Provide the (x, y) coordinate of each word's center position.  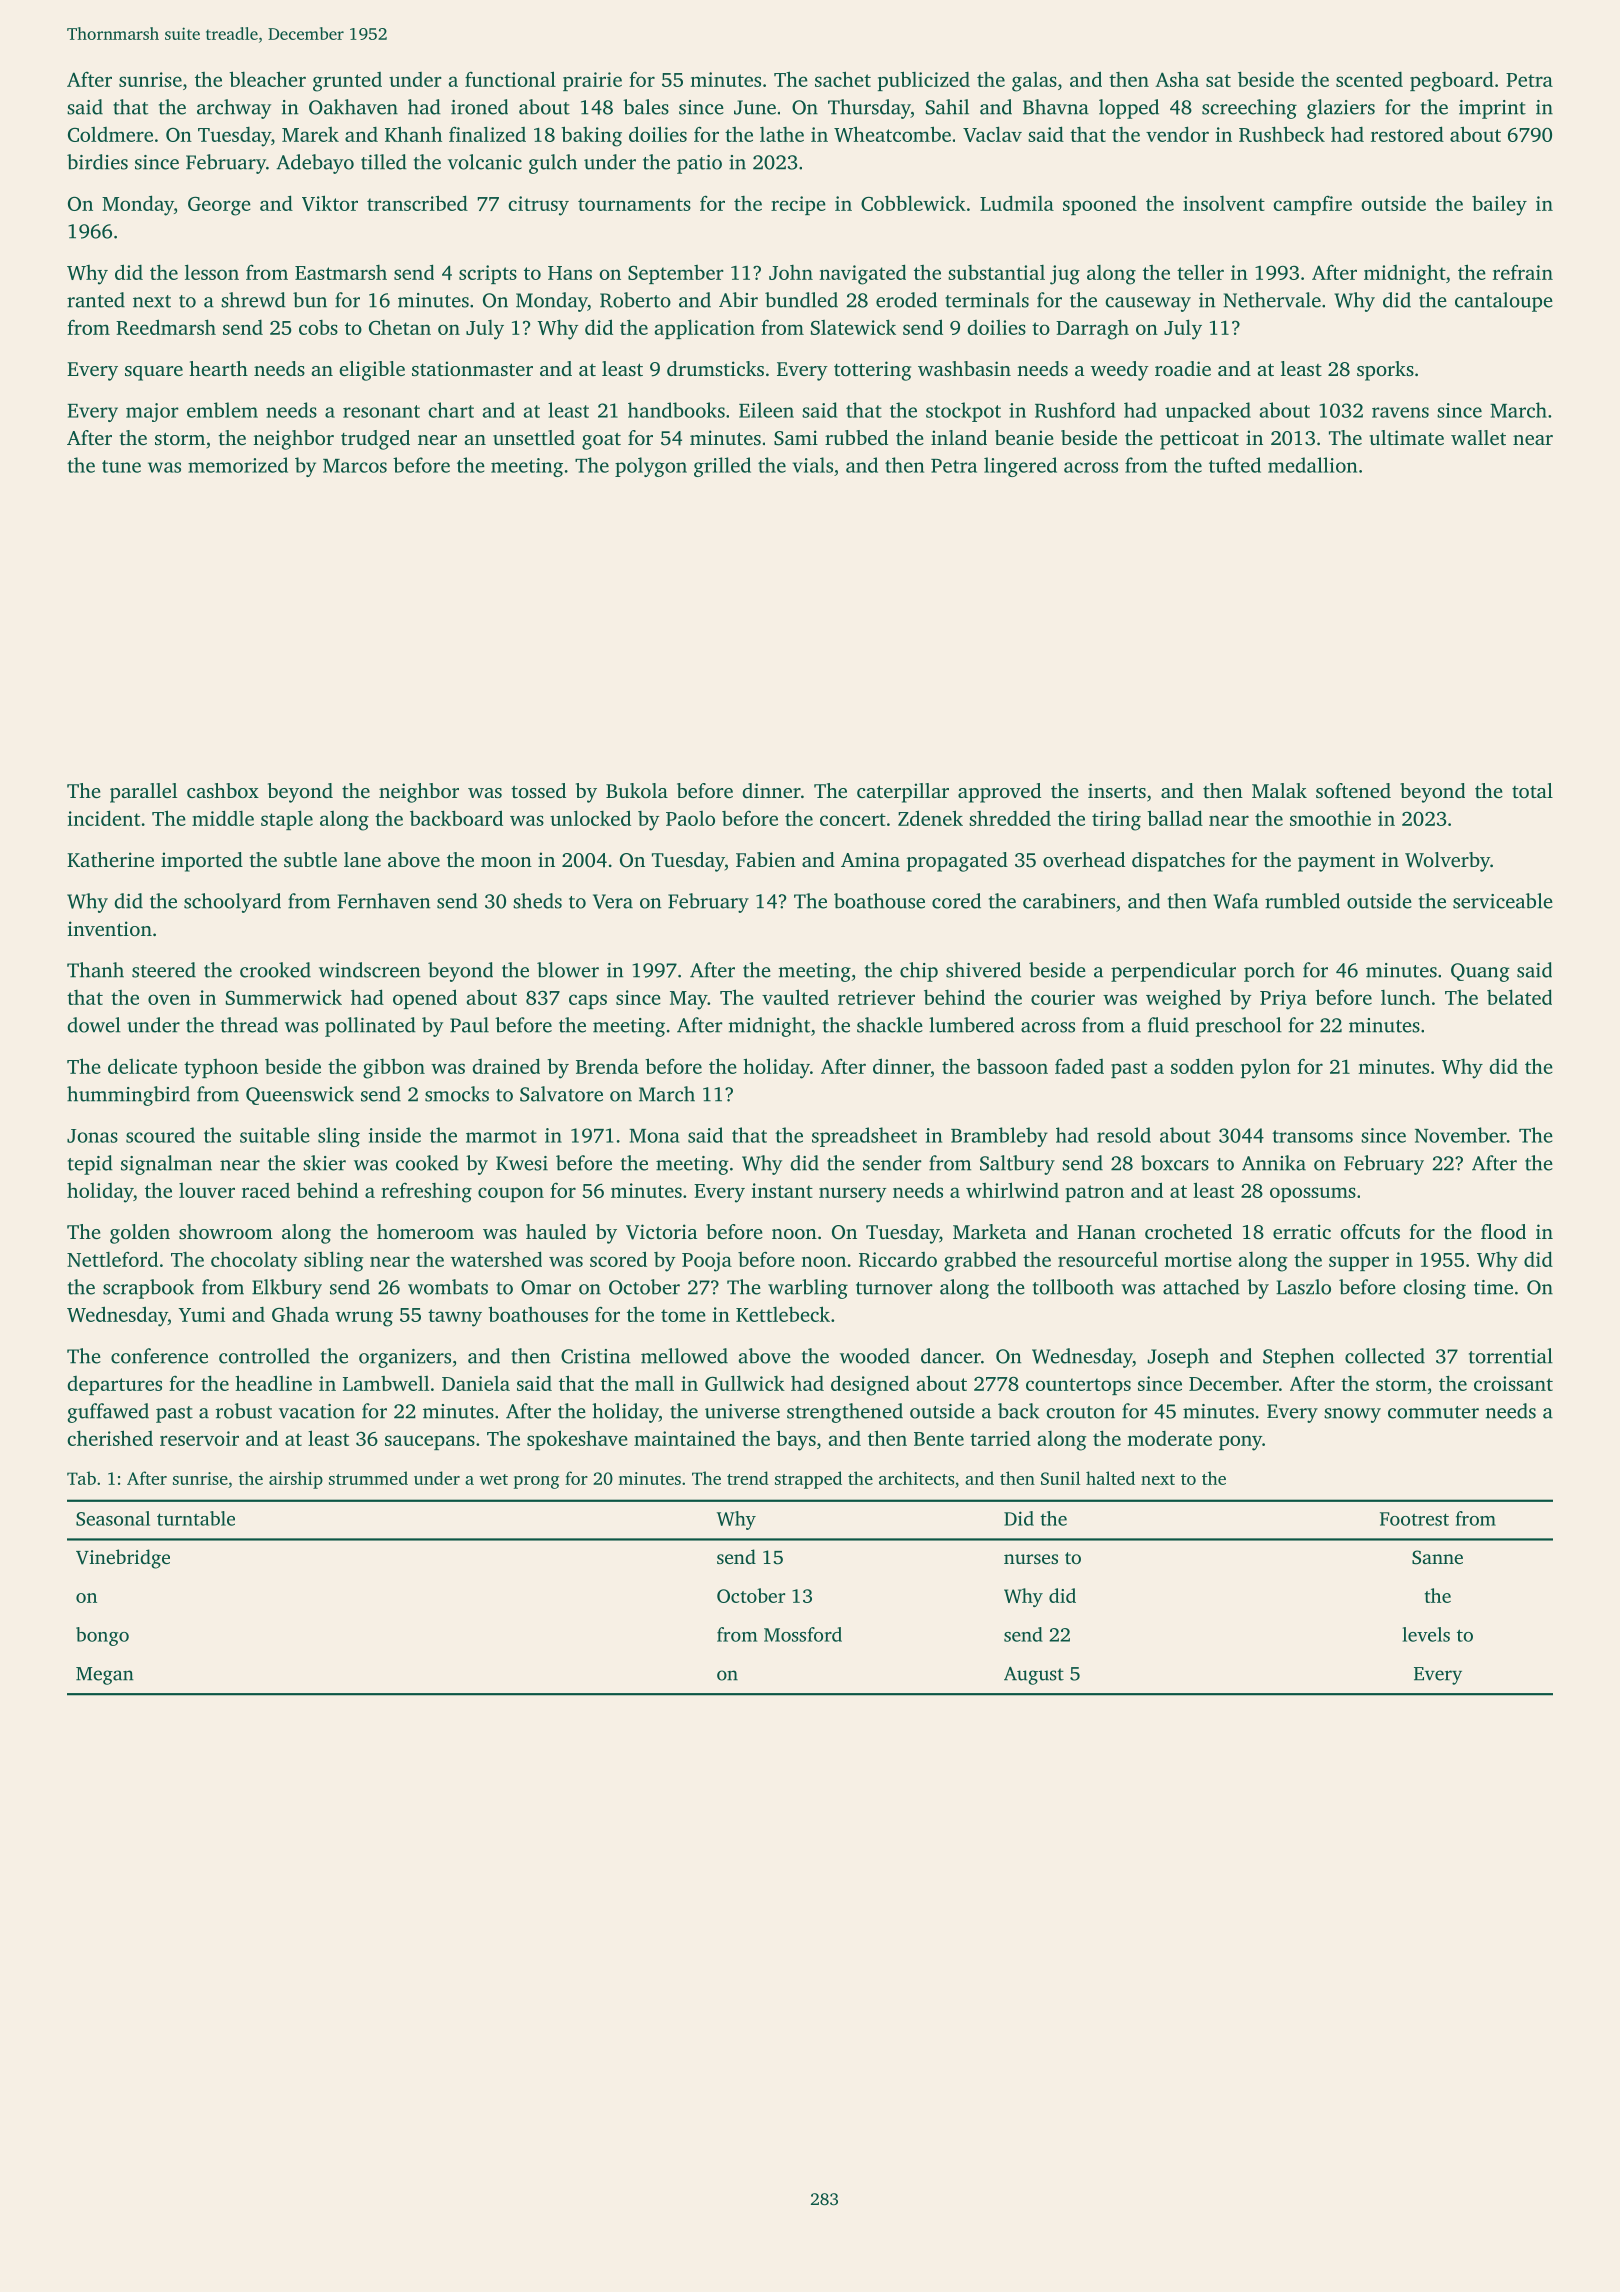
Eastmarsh (341, 272)
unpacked (1208, 412)
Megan (104, 1676)
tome (683, 1315)
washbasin (964, 368)
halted (1110, 1478)
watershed (496, 1259)
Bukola (637, 790)
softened (1353, 790)
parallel (143, 793)
